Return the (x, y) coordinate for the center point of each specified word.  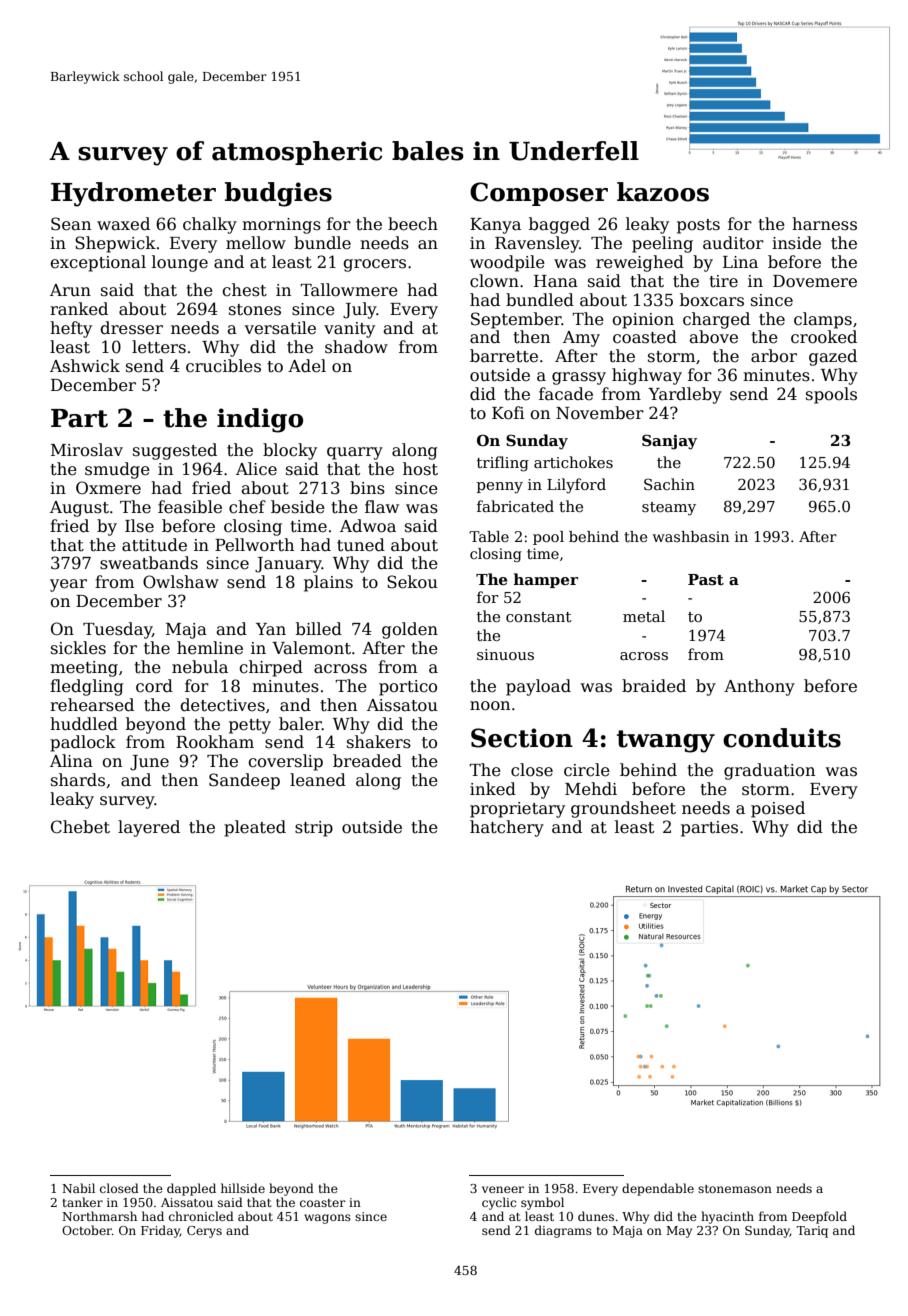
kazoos (663, 192)
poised (778, 809)
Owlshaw (181, 582)
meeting (84, 669)
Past (706, 580)
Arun (70, 290)
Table (489, 536)
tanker (83, 1202)
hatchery (507, 828)
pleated (255, 828)
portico (408, 688)
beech (413, 224)
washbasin (691, 536)
